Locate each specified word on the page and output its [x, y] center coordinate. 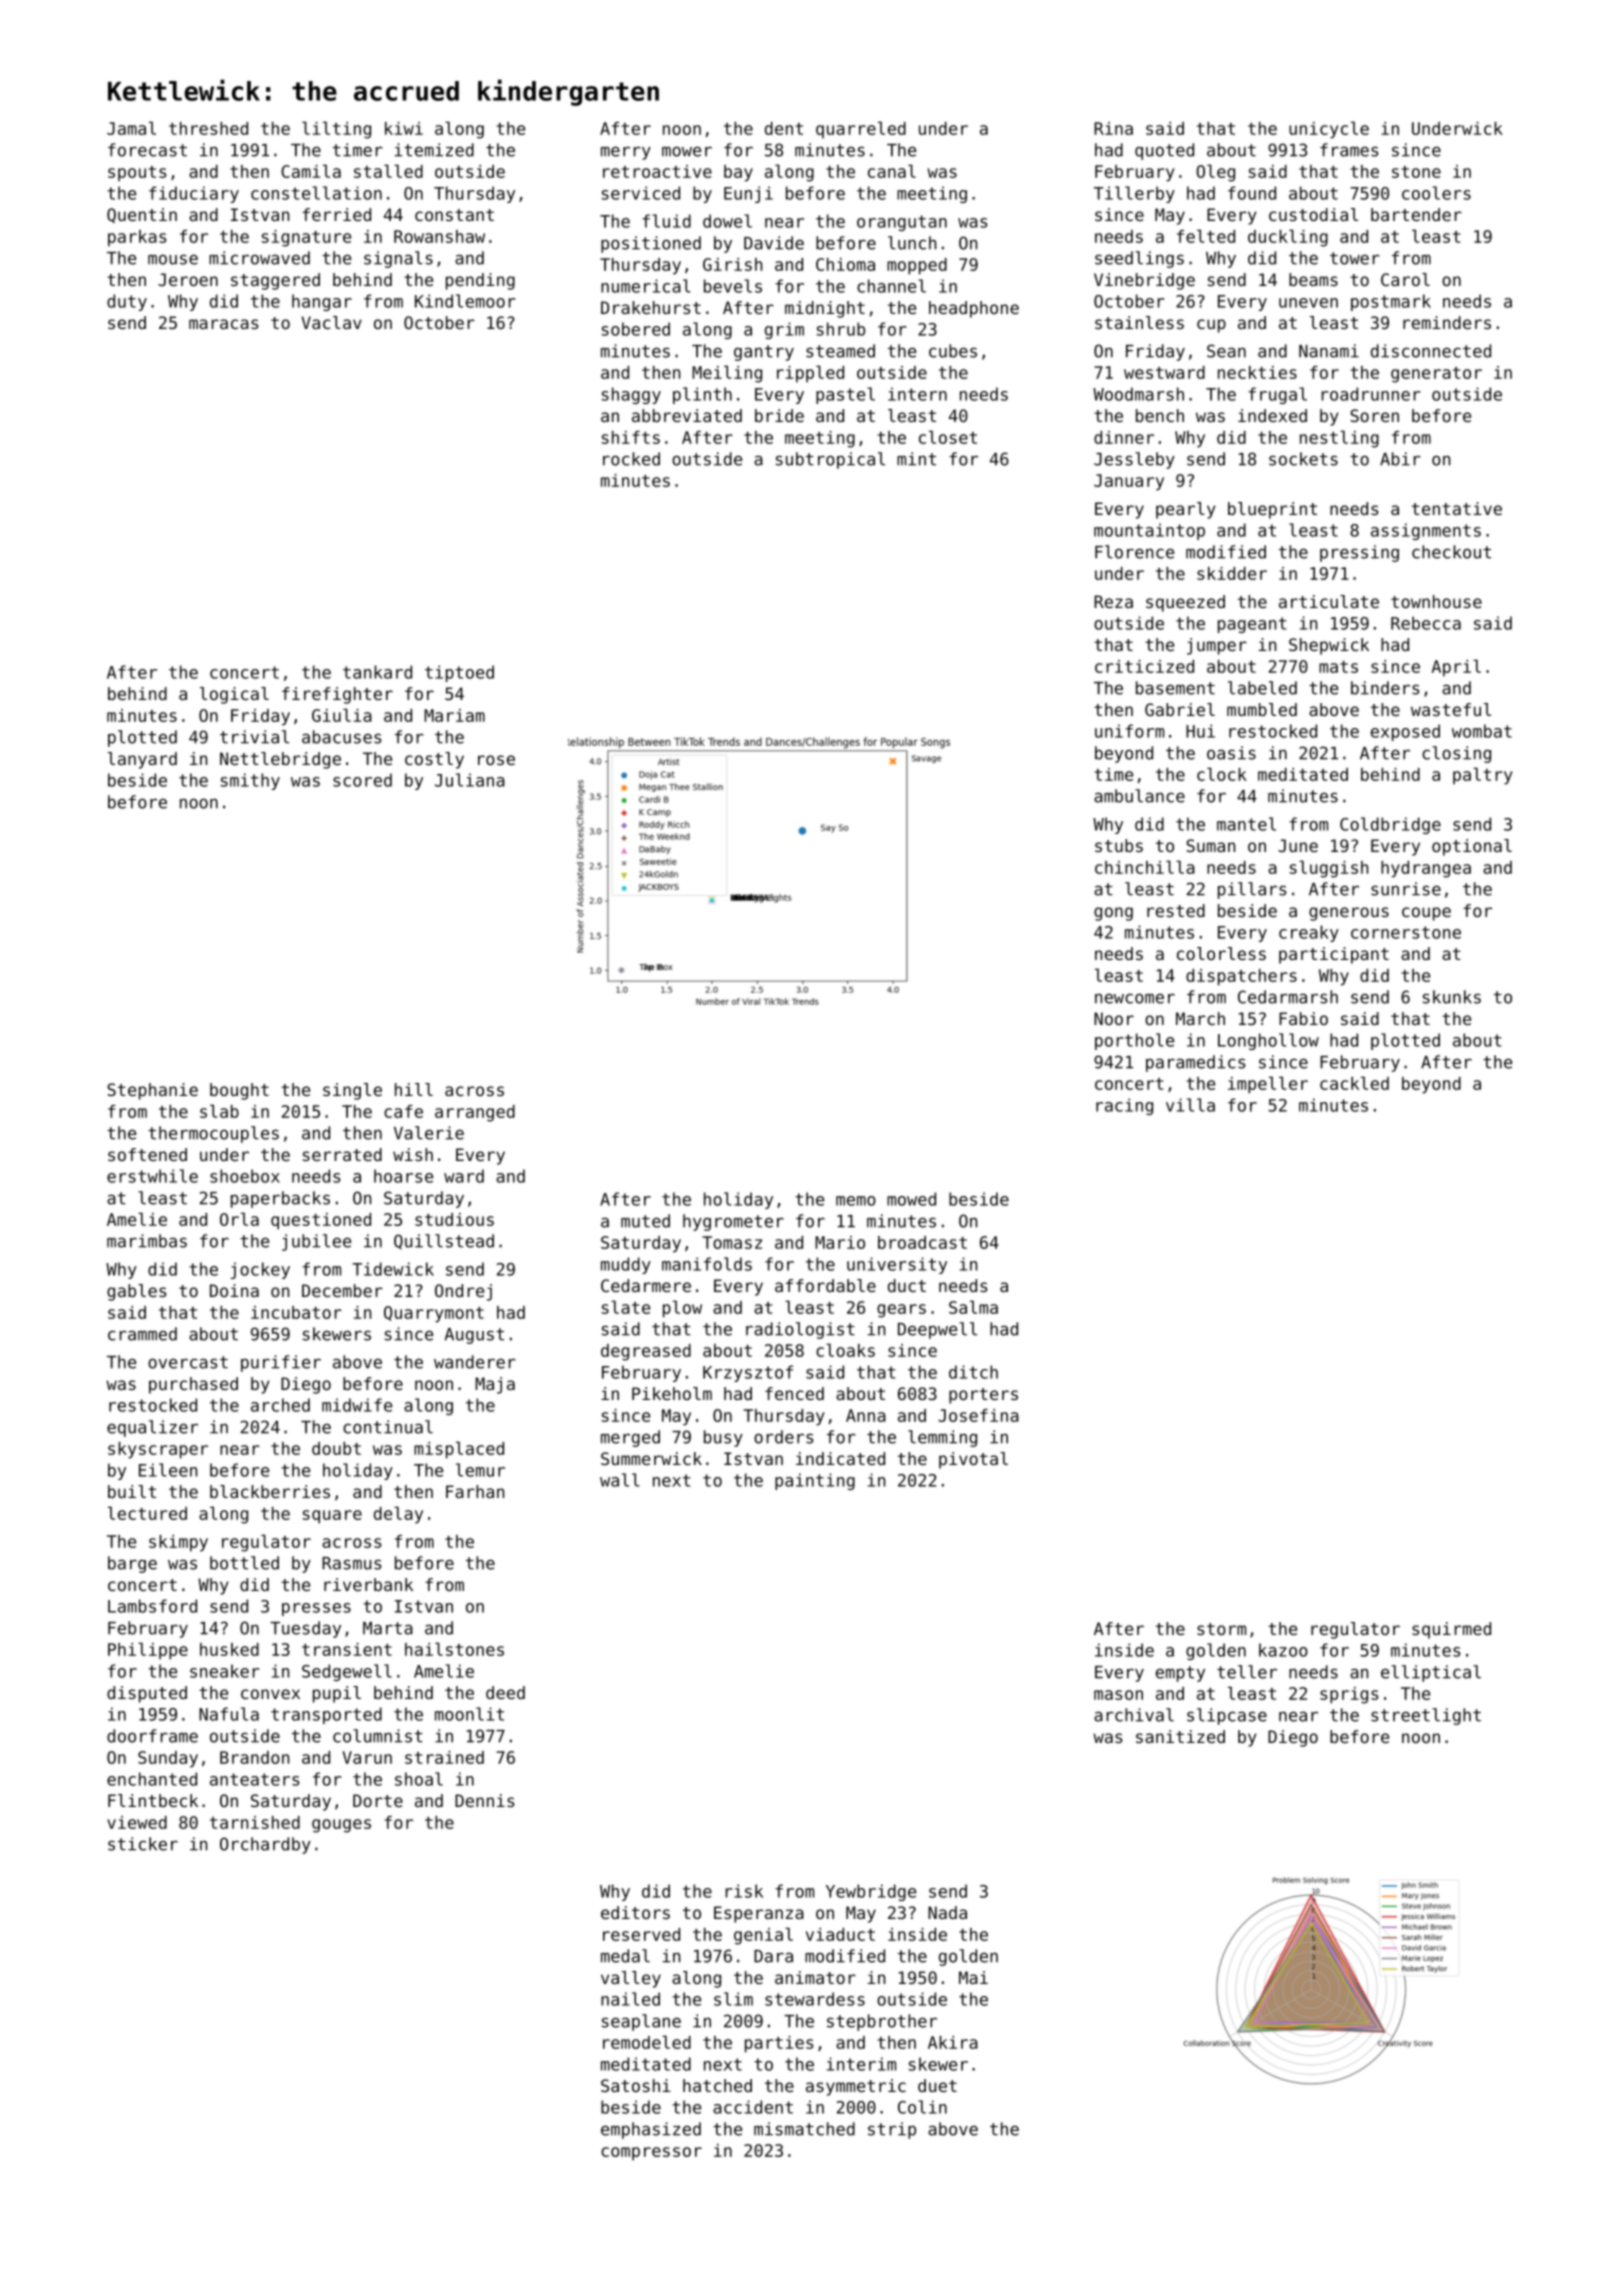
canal [892, 171]
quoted [1164, 151]
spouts [137, 174]
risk [744, 1891]
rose [496, 760]
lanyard [142, 760]
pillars [1252, 890]
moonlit [469, 1714]
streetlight [1426, 1716]
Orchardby [265, 1845]
